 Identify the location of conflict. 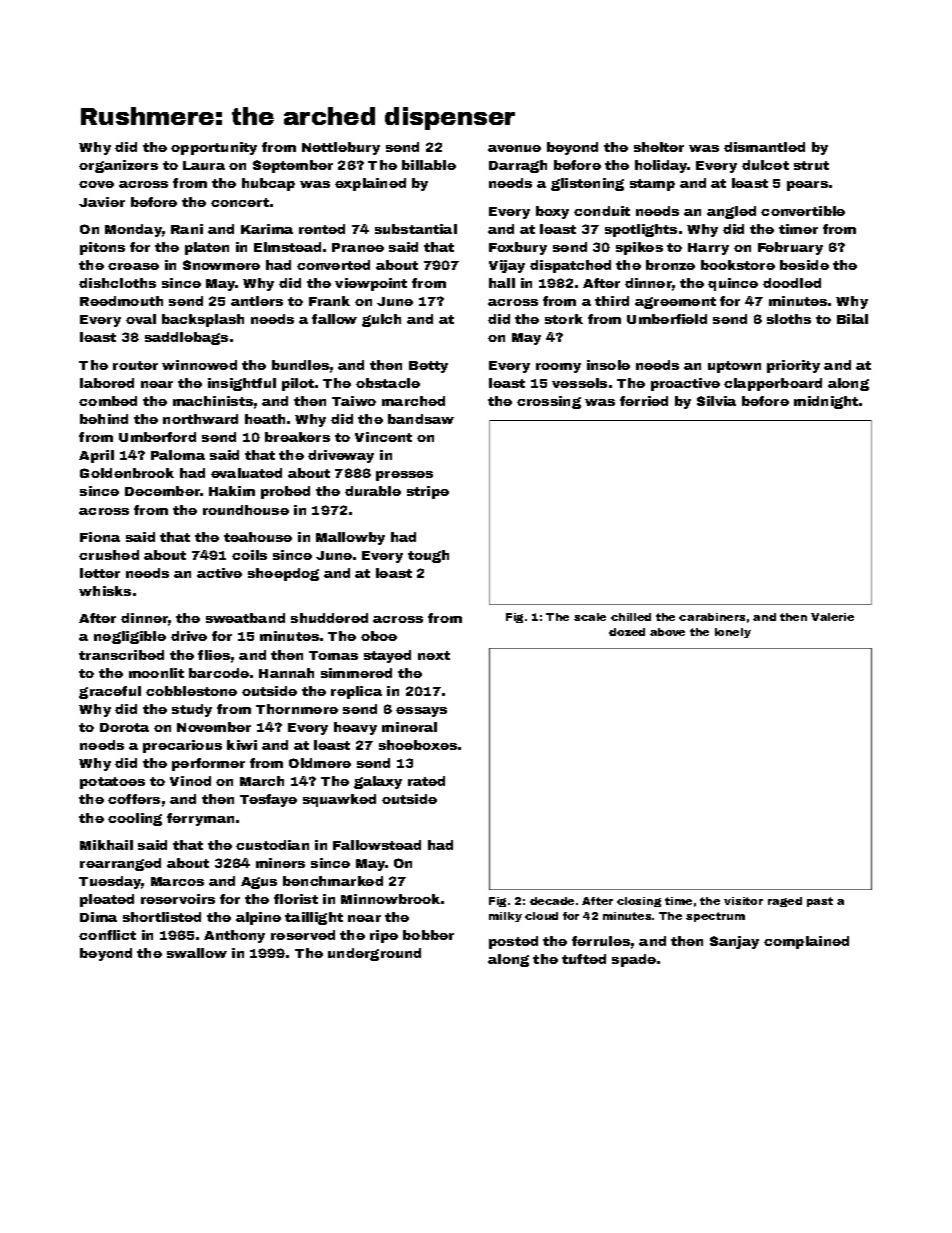
(107, 935).
